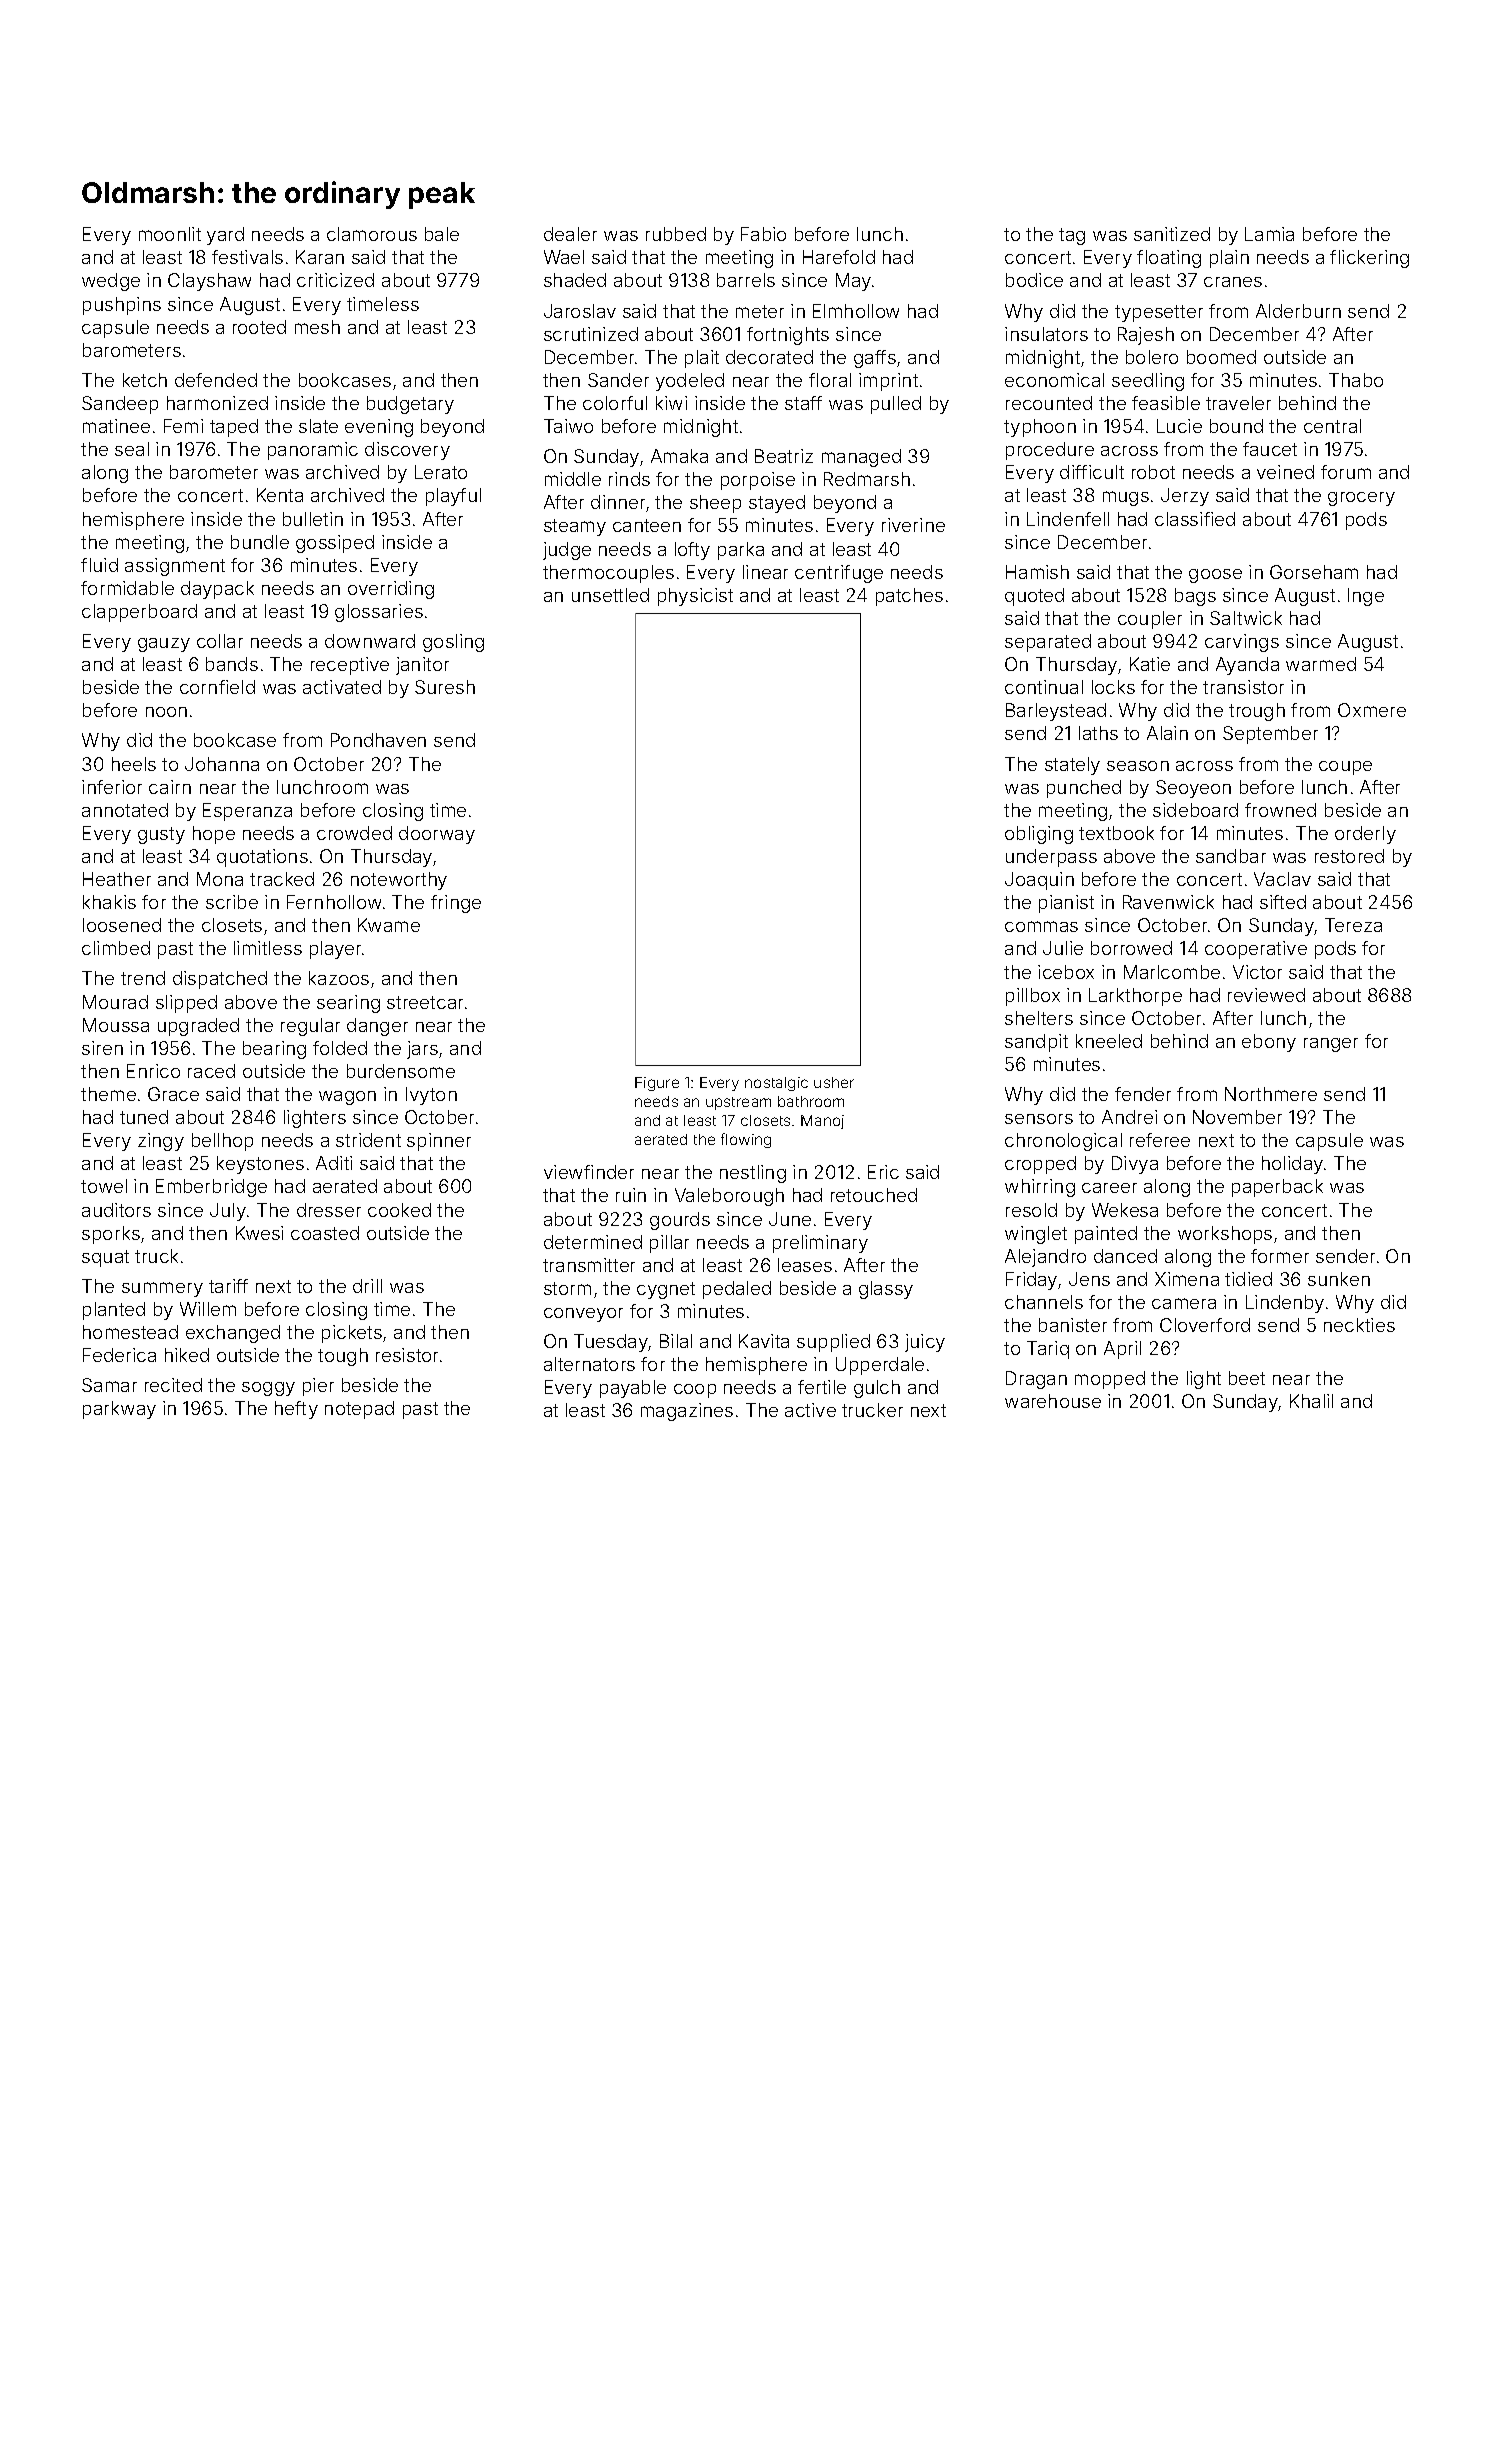 The height and width of the page is (2464, 1496). I want to click on fortnights, so click(788, 336).
